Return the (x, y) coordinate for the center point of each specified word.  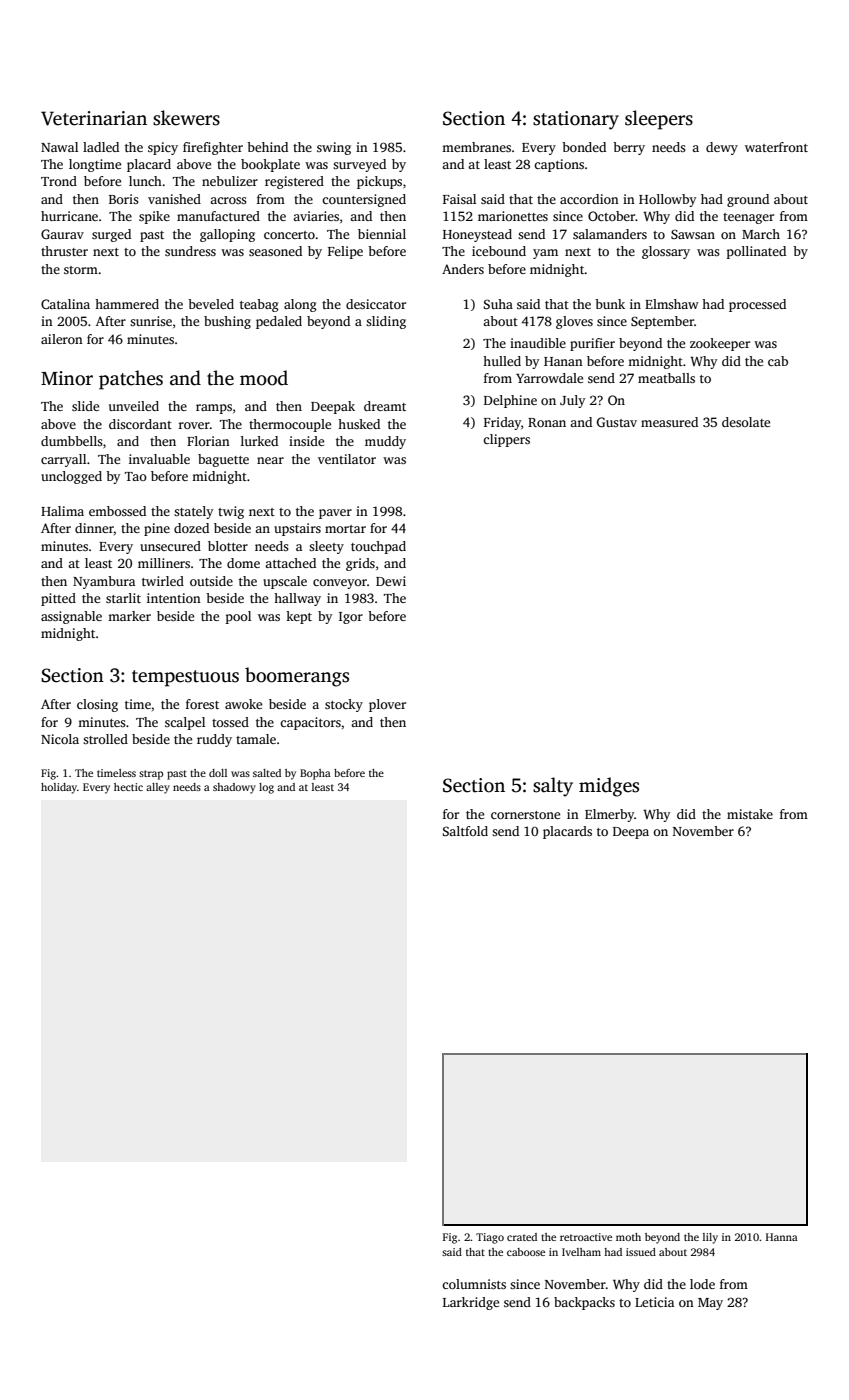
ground (748, 200)
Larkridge (471, 1303)
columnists (474, 1284)
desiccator (376, 304)
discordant (140, 424)
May (710, 1304)
